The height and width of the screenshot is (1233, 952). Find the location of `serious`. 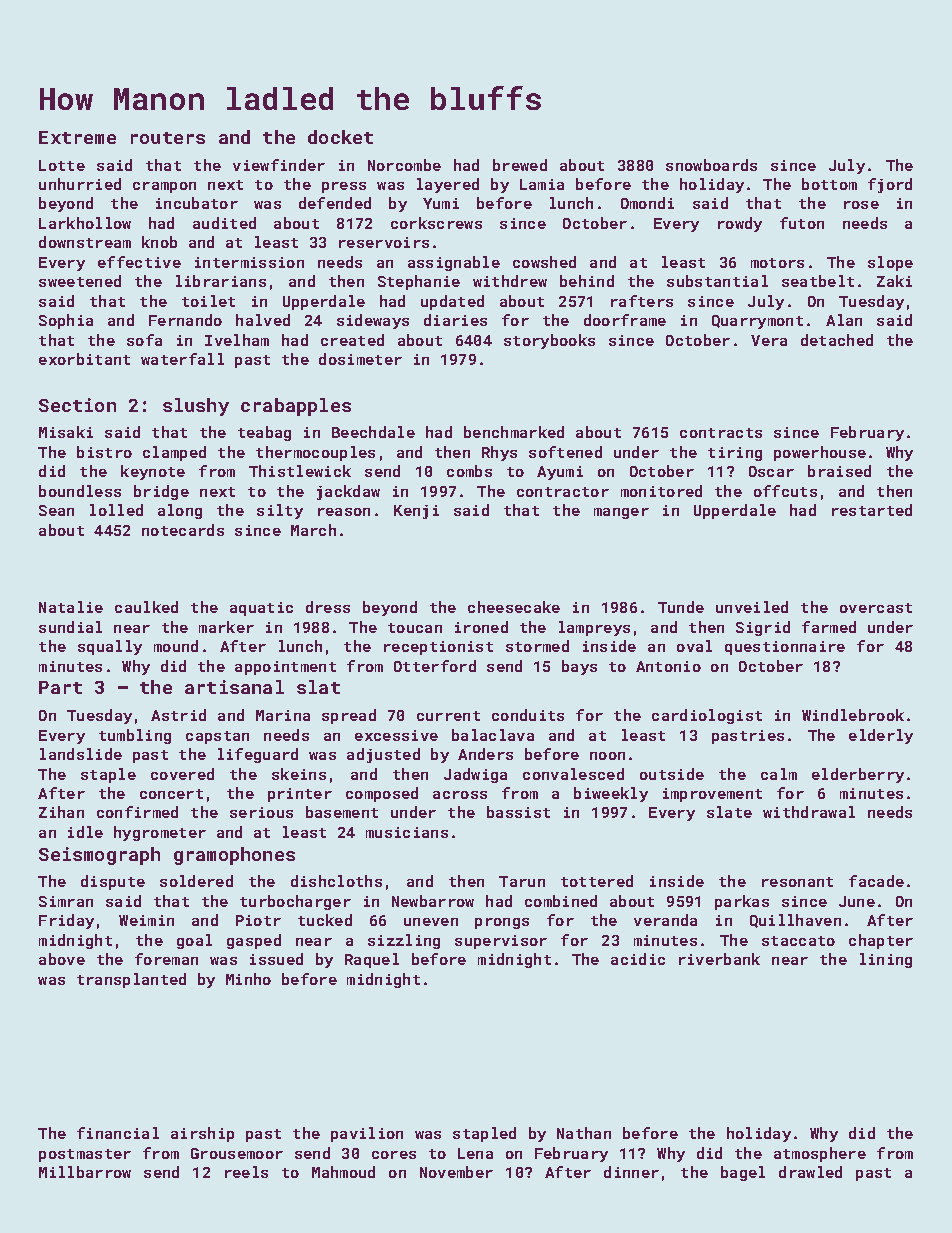

serious is located at coordinates (261, 812).
